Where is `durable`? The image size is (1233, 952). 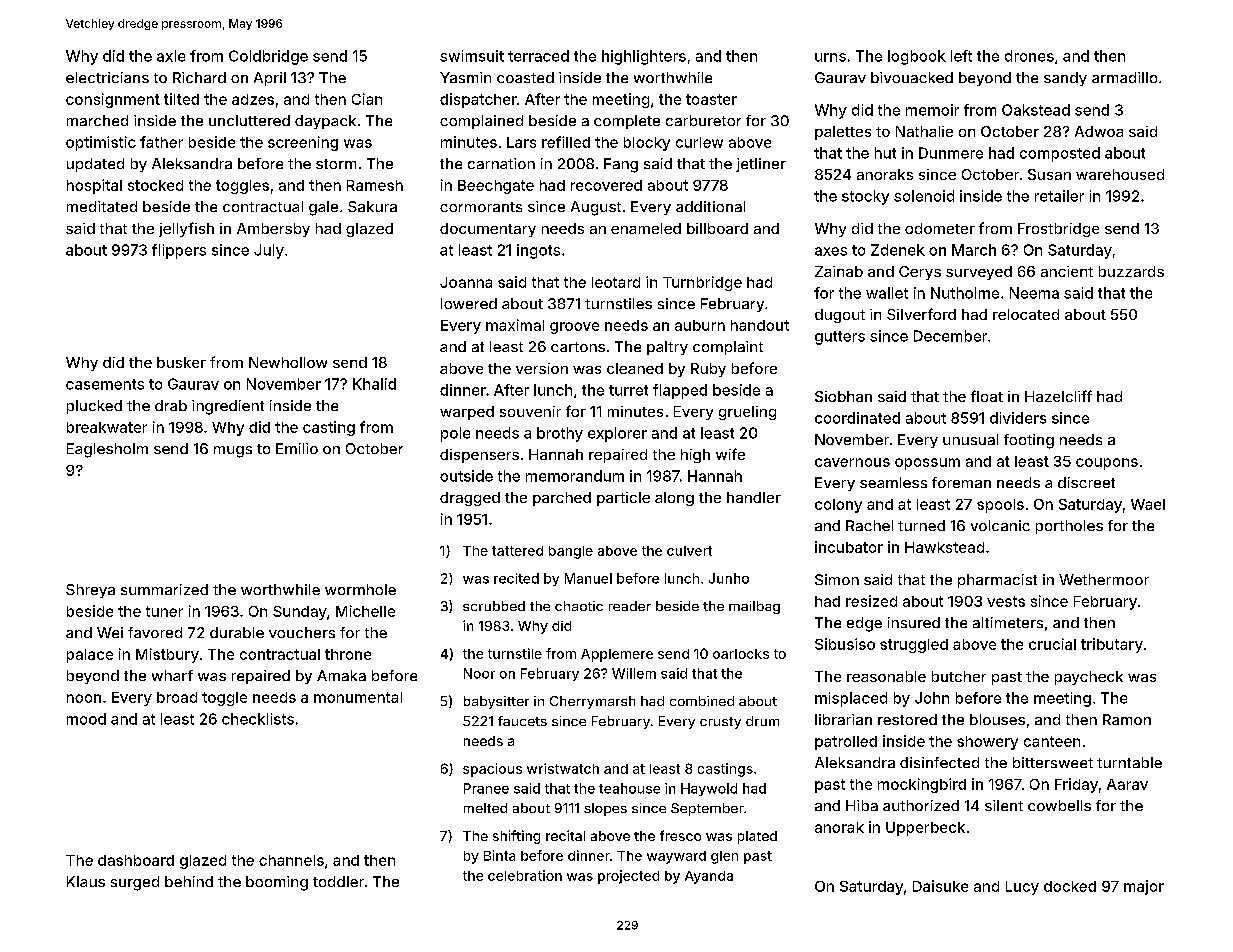 durable is located at coordinates (237, 632).
